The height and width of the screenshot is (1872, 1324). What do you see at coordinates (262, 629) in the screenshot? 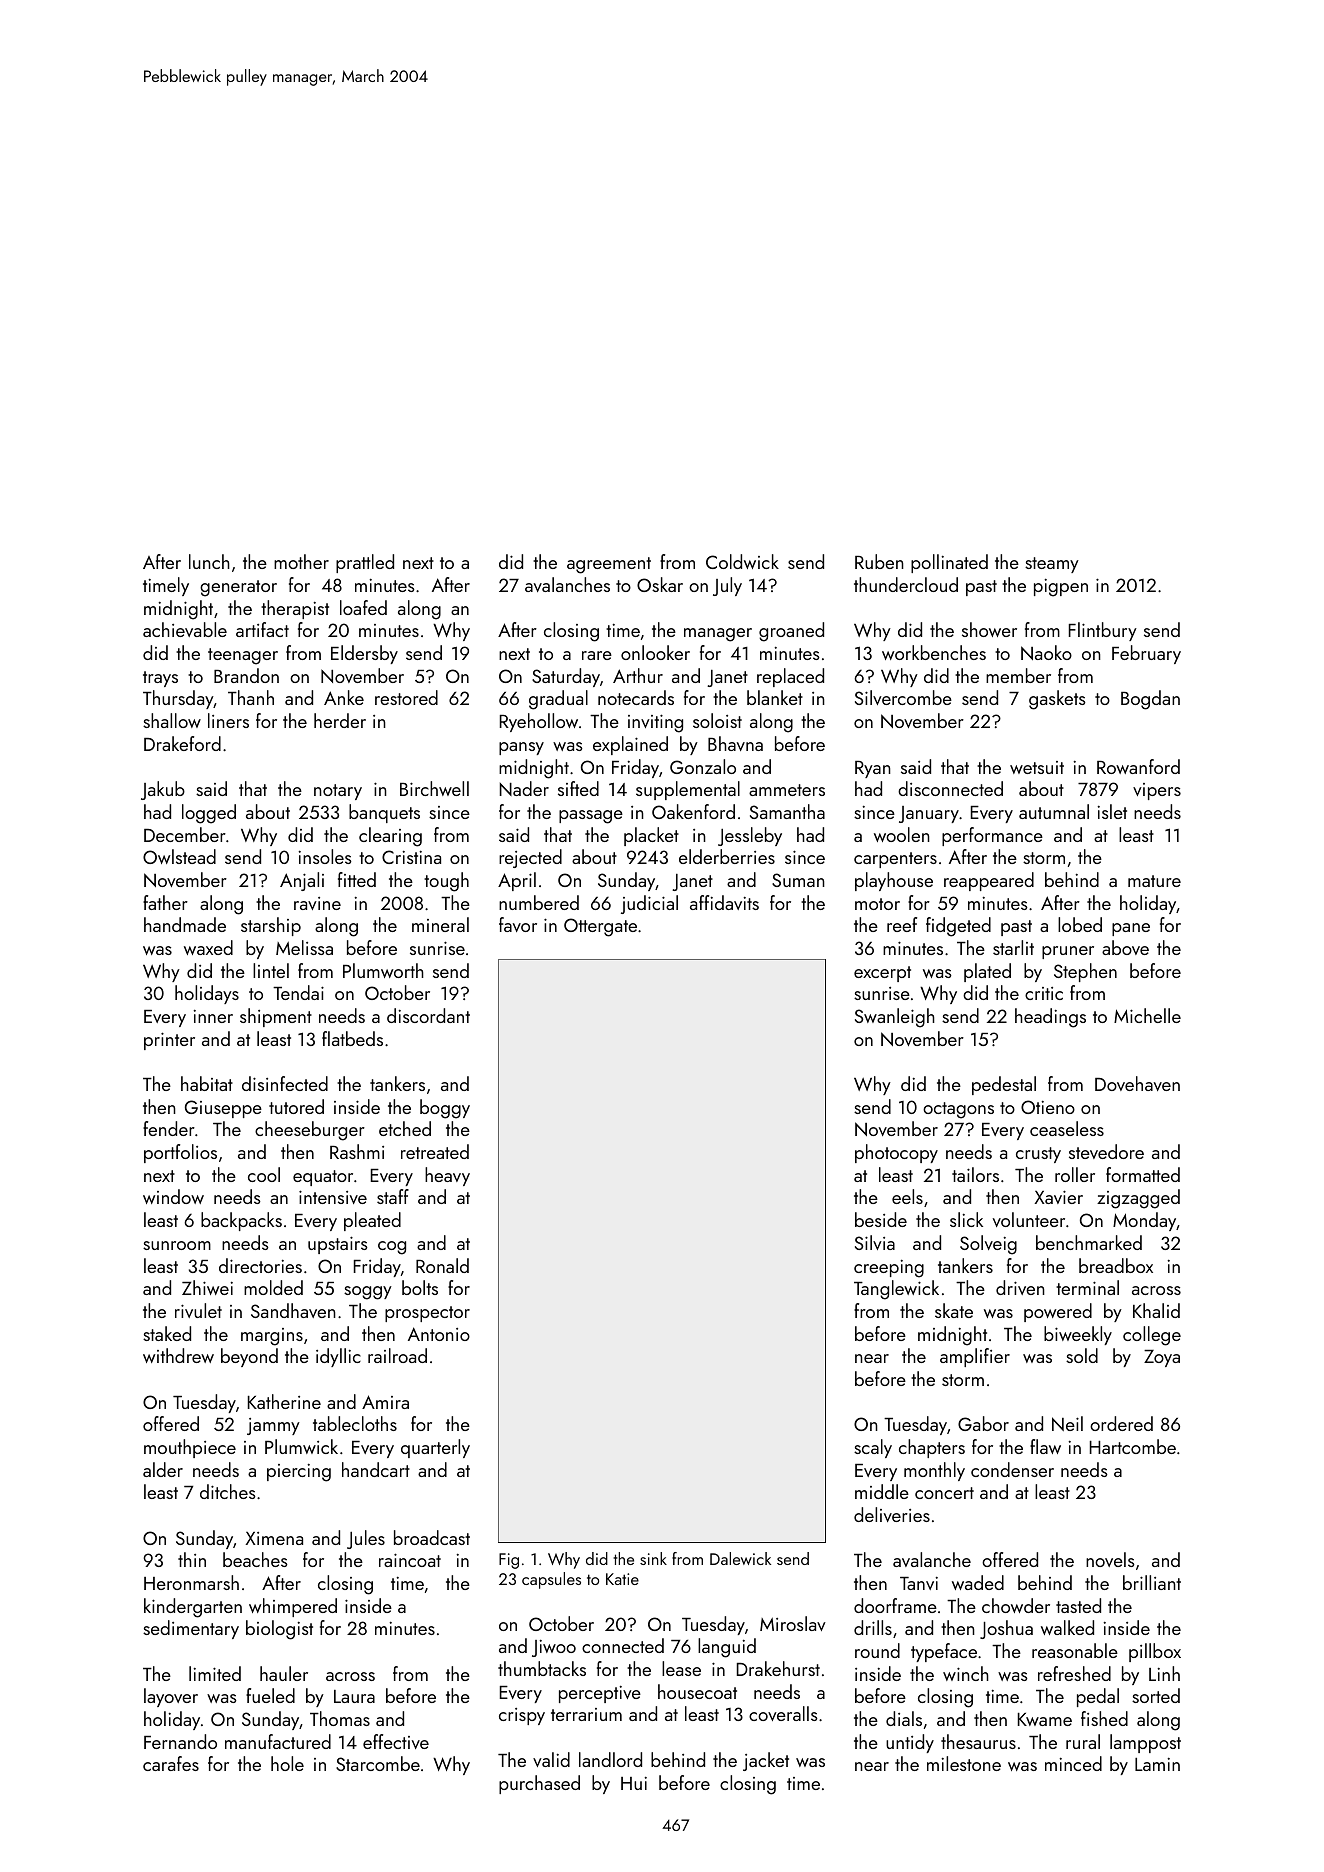
I see `artifact` at bounding box center [262, 629].
